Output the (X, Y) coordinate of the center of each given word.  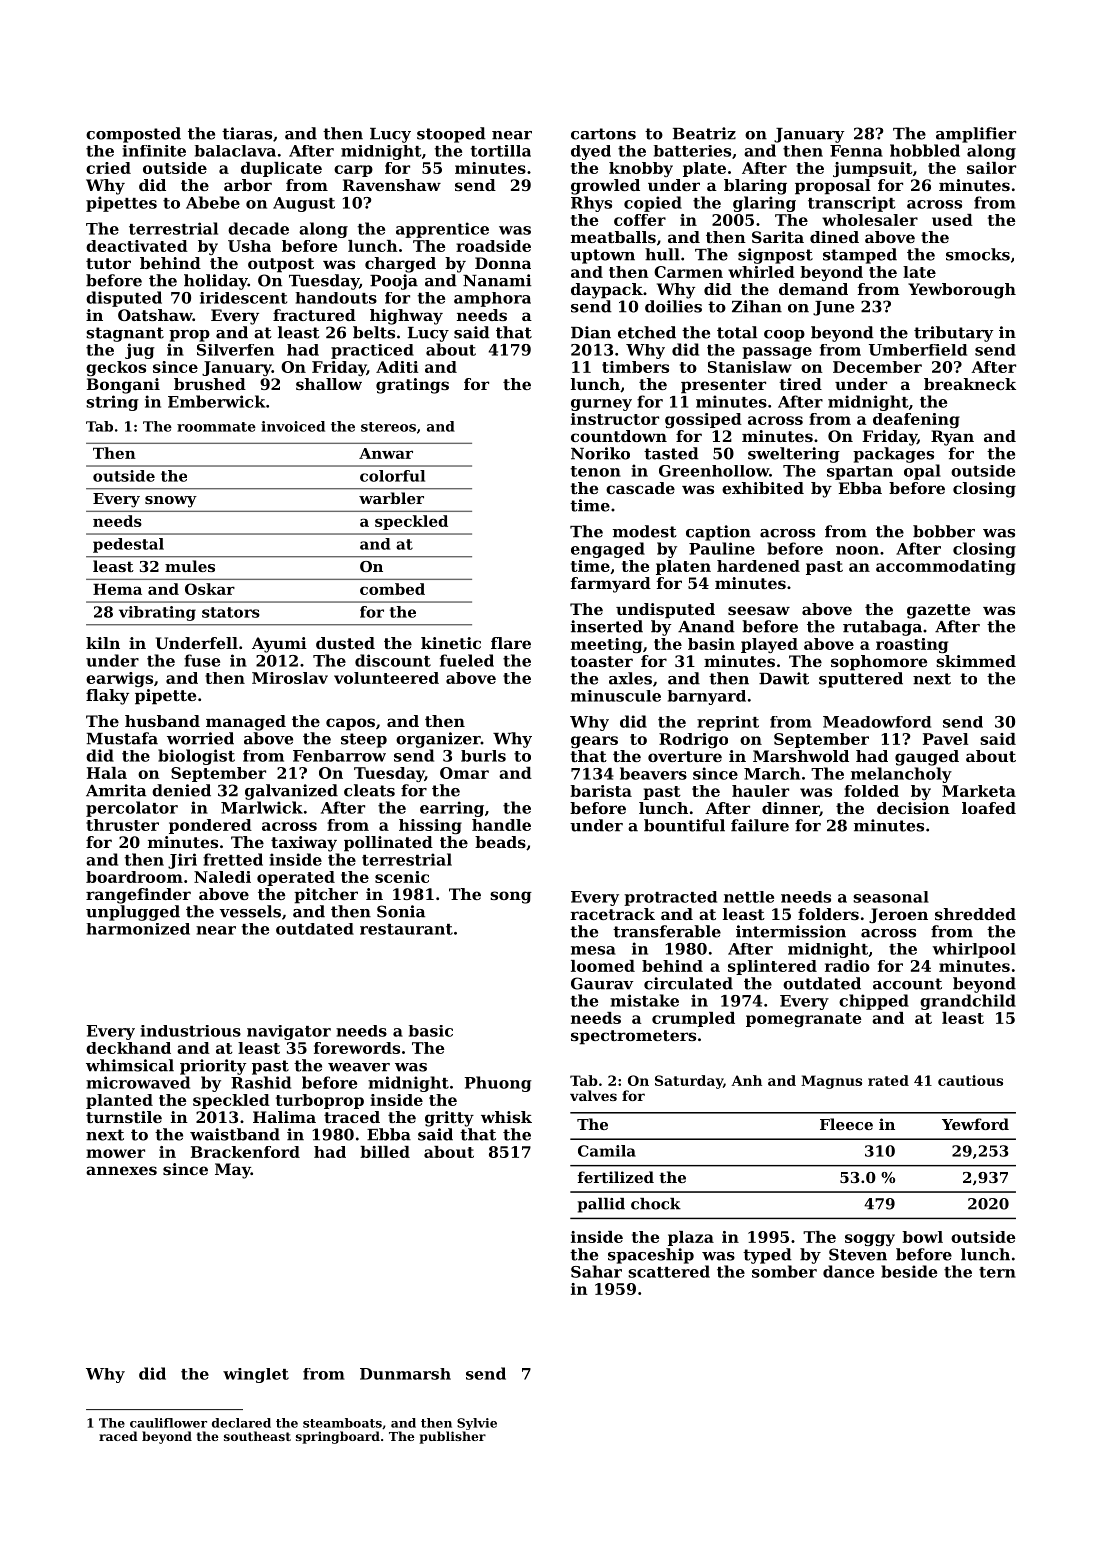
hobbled (925, 150)
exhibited (763, 488)
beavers (653, 773)
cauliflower (168, 1423)
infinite (154, 151)
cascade (640, 488)
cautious (970, 1080)
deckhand (128, 1048)
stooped (451, 135)
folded (871, 791)
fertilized (616, 1177)
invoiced (293, 426)
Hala (107, 773)
